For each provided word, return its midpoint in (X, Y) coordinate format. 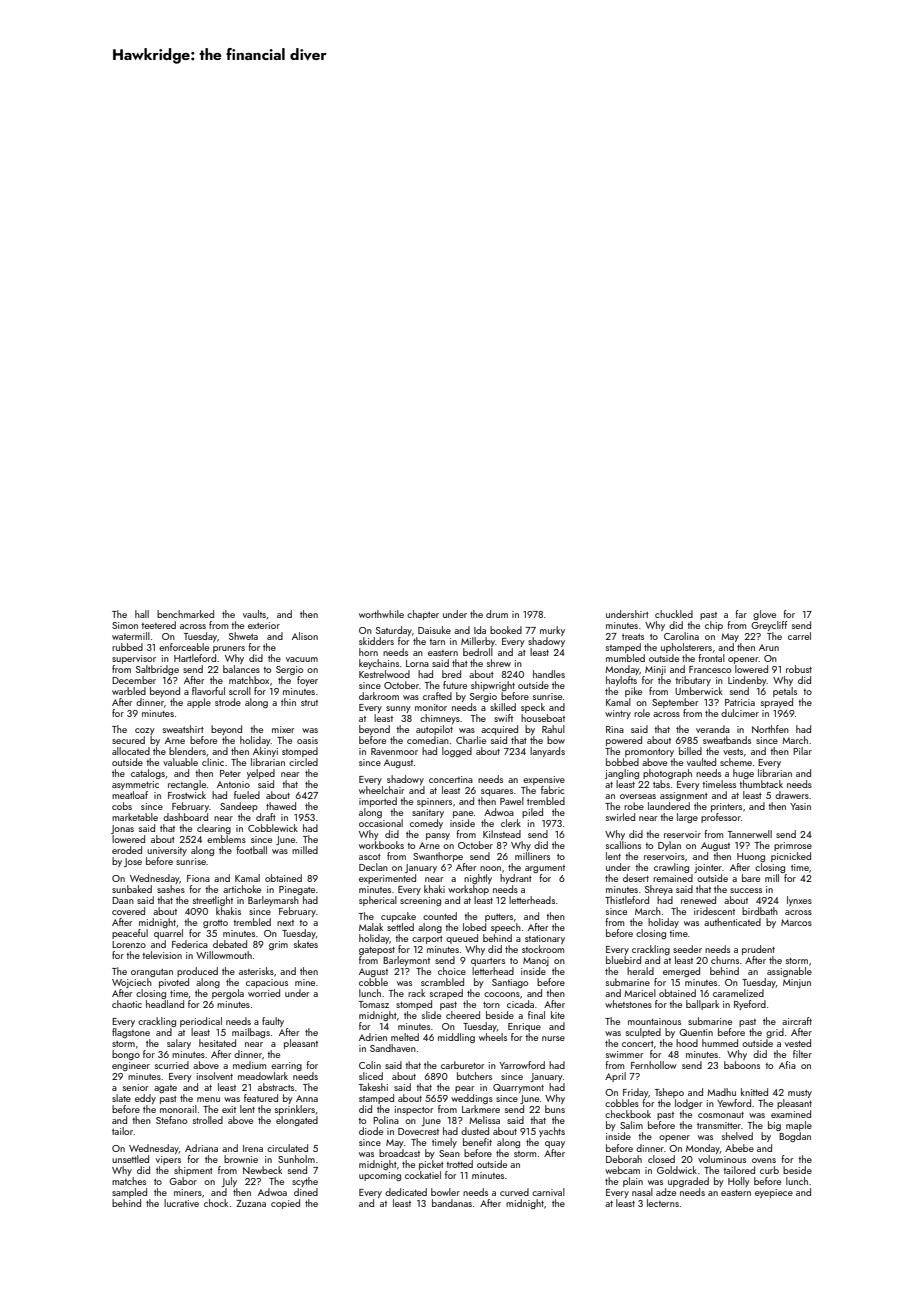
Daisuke (434, 630)
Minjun (797, 983)
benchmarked (185, 614)
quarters (488, 962)
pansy (438, 836)
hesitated (217, 1043)
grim (278, 945)
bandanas (452, 1203)
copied (285, 1204)
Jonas (122, 829)
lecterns (663, 1203)
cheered (463, 1015)
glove (764, 615)
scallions (623, 845)
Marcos (796, 922)
